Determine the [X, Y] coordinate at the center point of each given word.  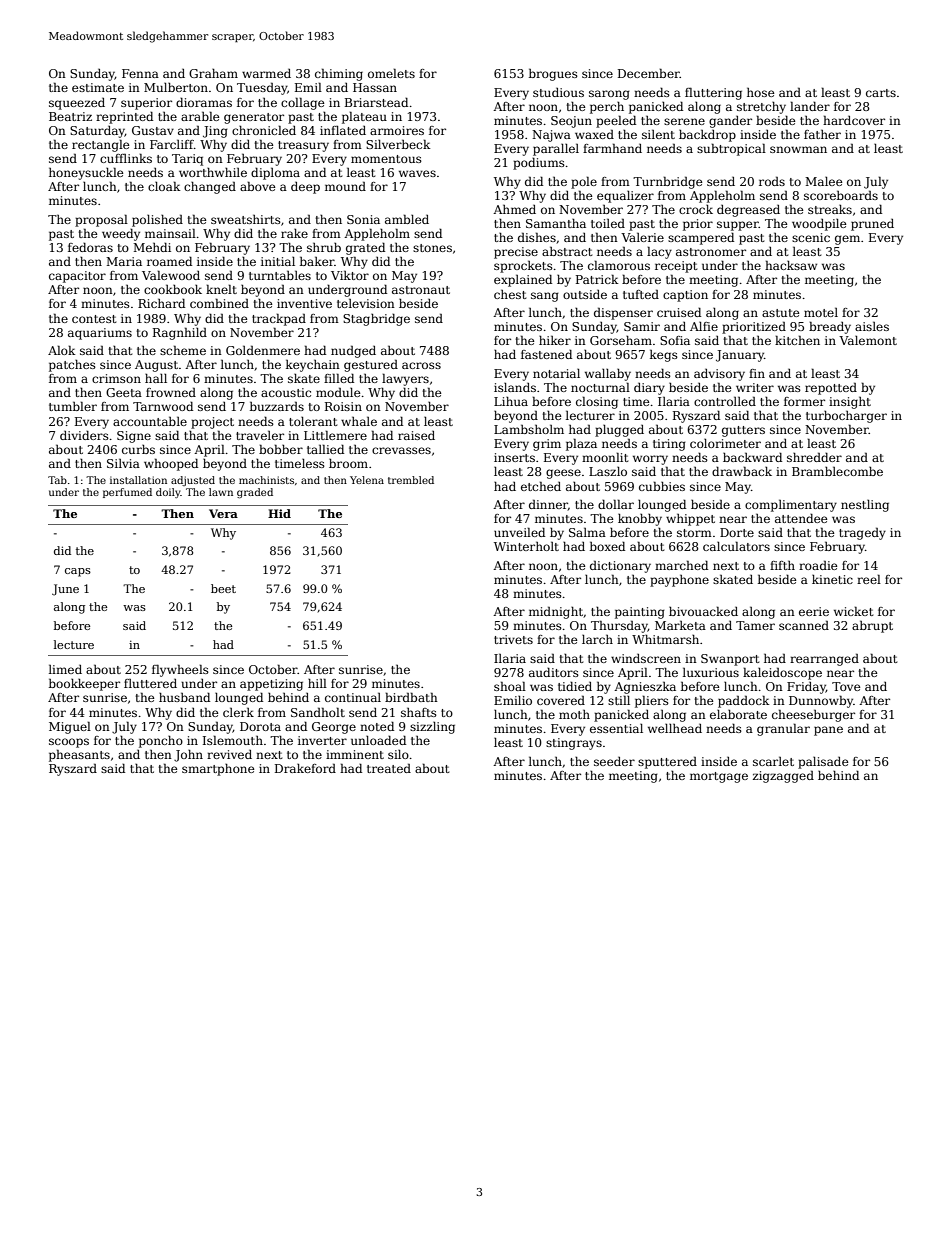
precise [516, 253]
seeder [614, 761]
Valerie [642, 237]
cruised [679, 312]
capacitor [77, 277]
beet [223, 588]
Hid [279, 513]
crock [696, 209]
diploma [275, 173]
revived [229, 754]
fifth [782, 565]
